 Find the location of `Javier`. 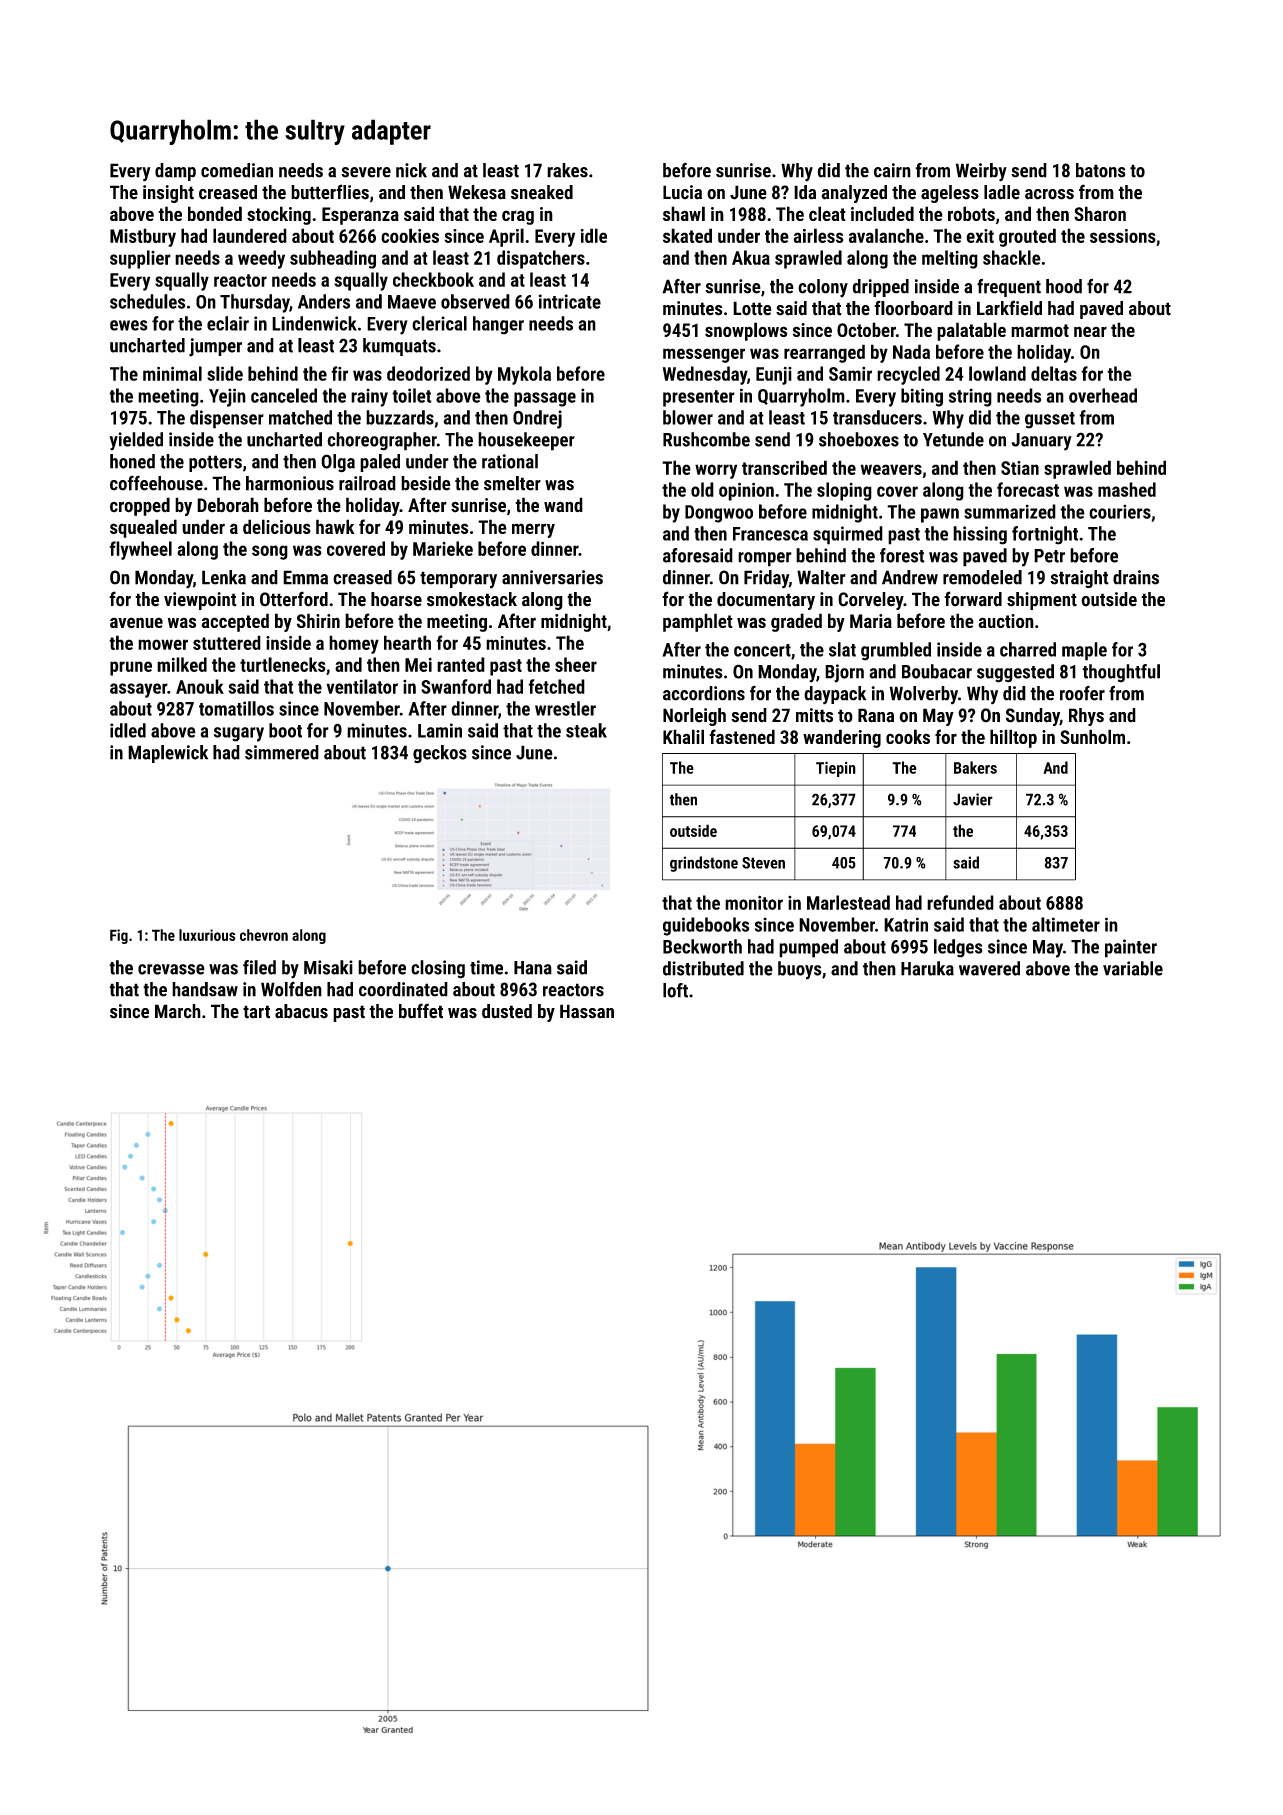

Javier is located at coordinates (973, 799).
